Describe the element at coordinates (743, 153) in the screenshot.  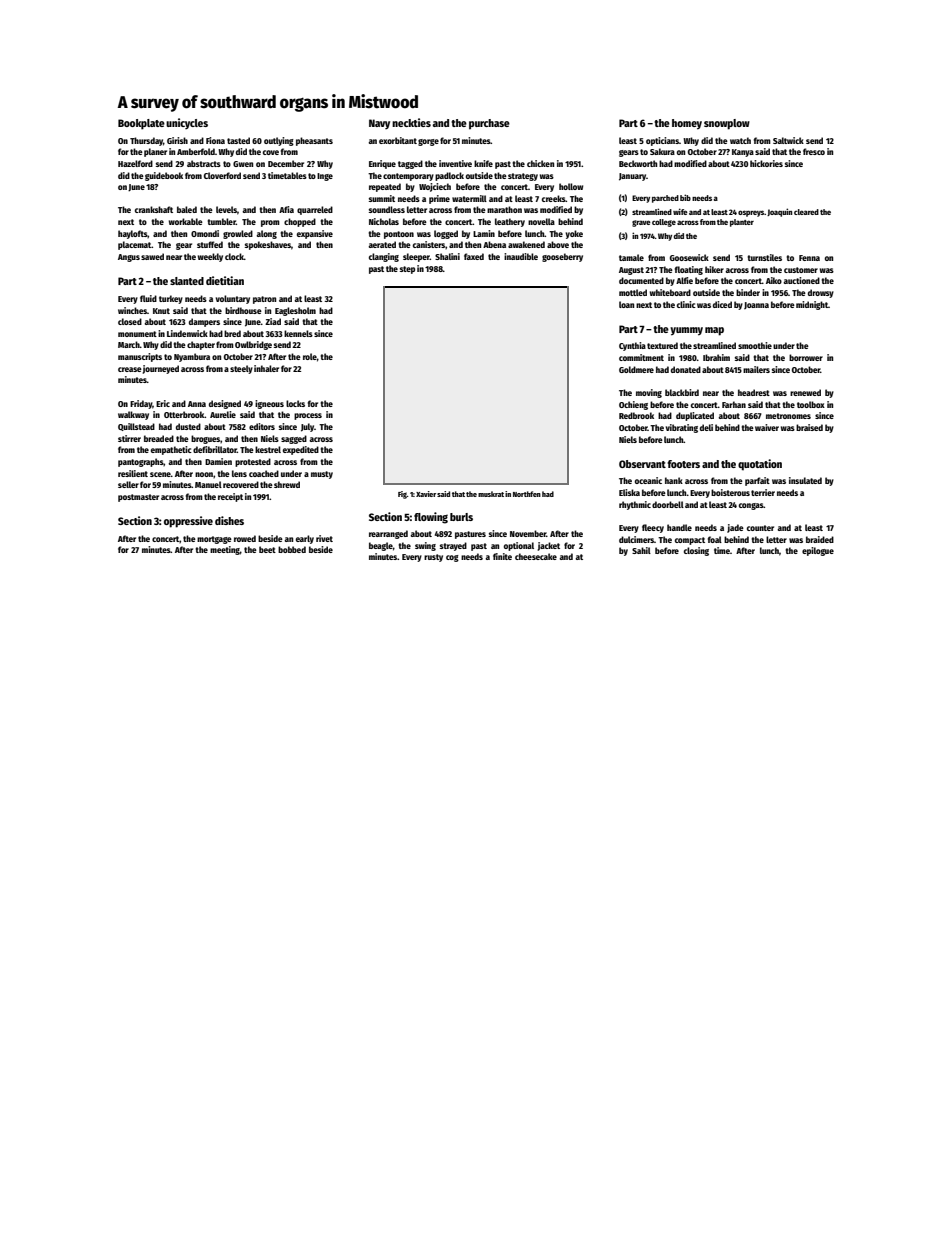
I see `Kanya` at that location.
